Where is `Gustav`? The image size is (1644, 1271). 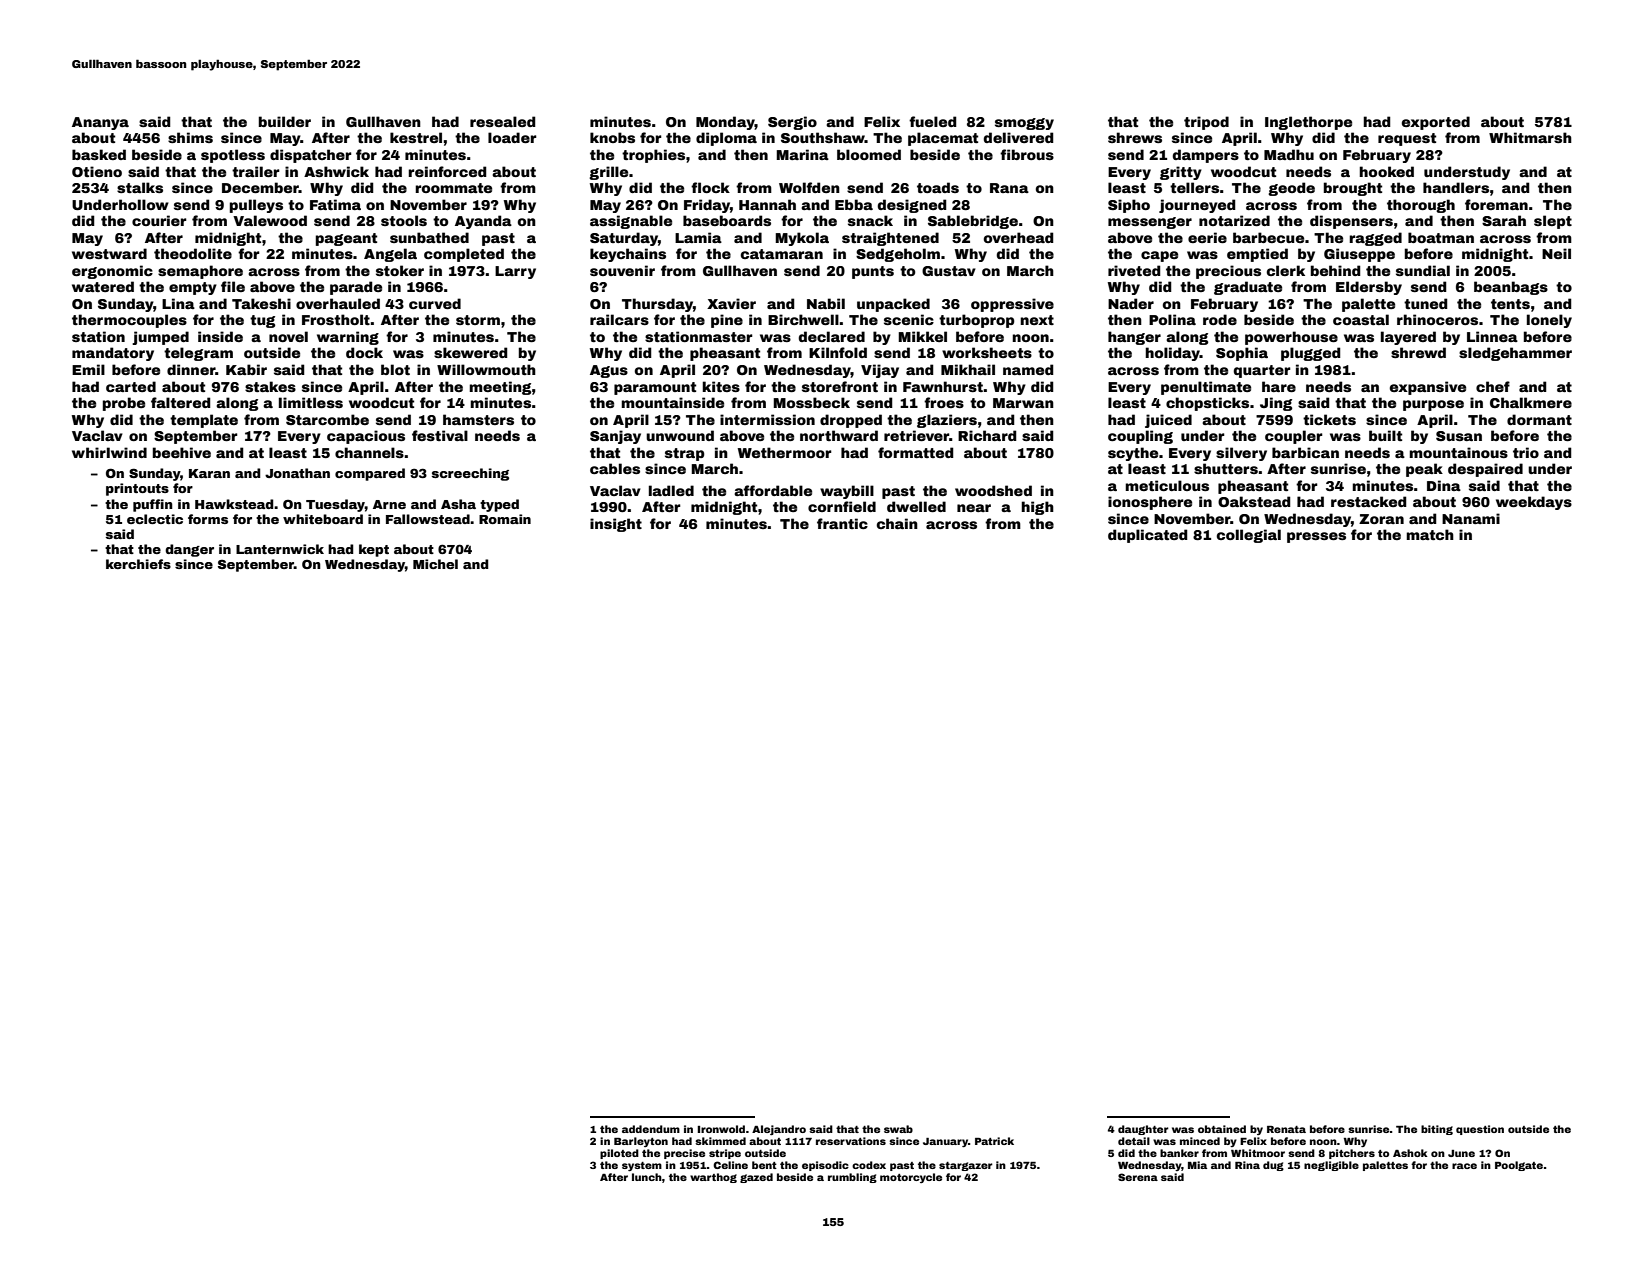 Gustav is located at coordinates (949, 271).
